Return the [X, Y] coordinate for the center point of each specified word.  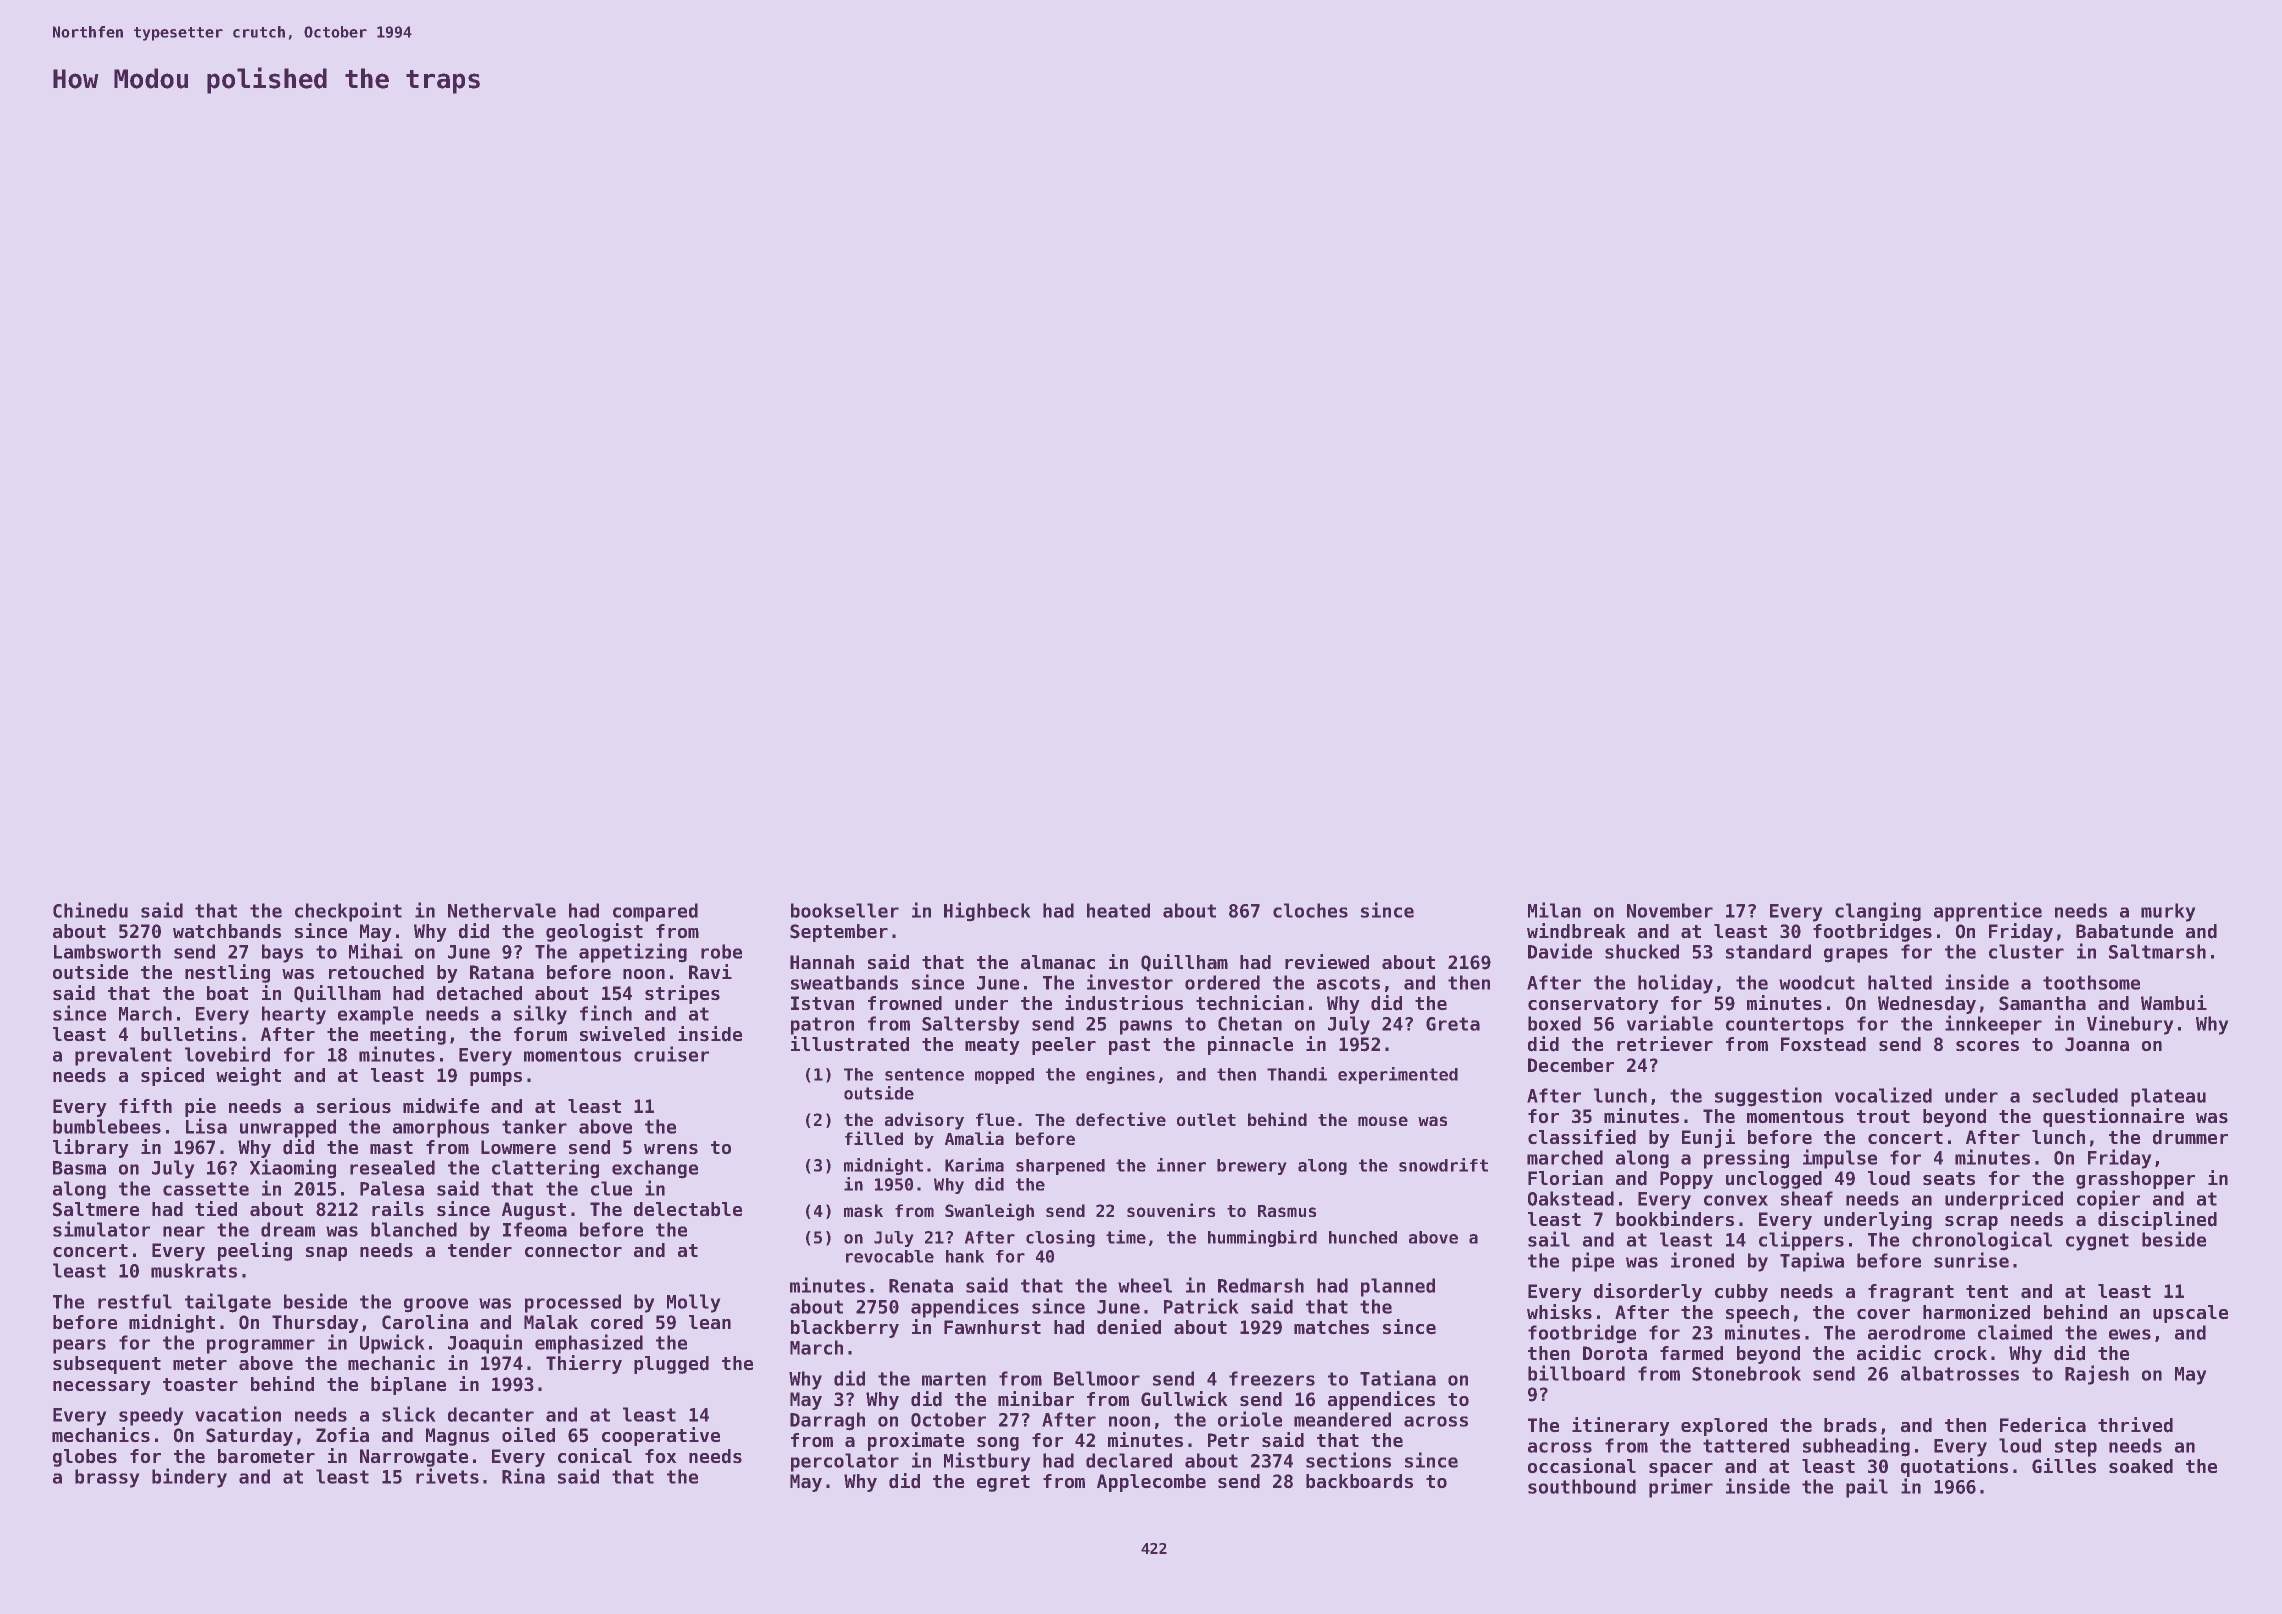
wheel [1145, 1285]
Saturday [249, 1437]
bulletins [189, 1034]
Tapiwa [1812, 1262]
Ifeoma [535, 1229]
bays [282, 953]
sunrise [1971, 1260]
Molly [694, 1303]
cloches [1310, 910]
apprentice [1988, 912]
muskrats [194, 1270]
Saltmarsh [2157, 951]
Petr [1228, 1440]
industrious [1124, 1003]
